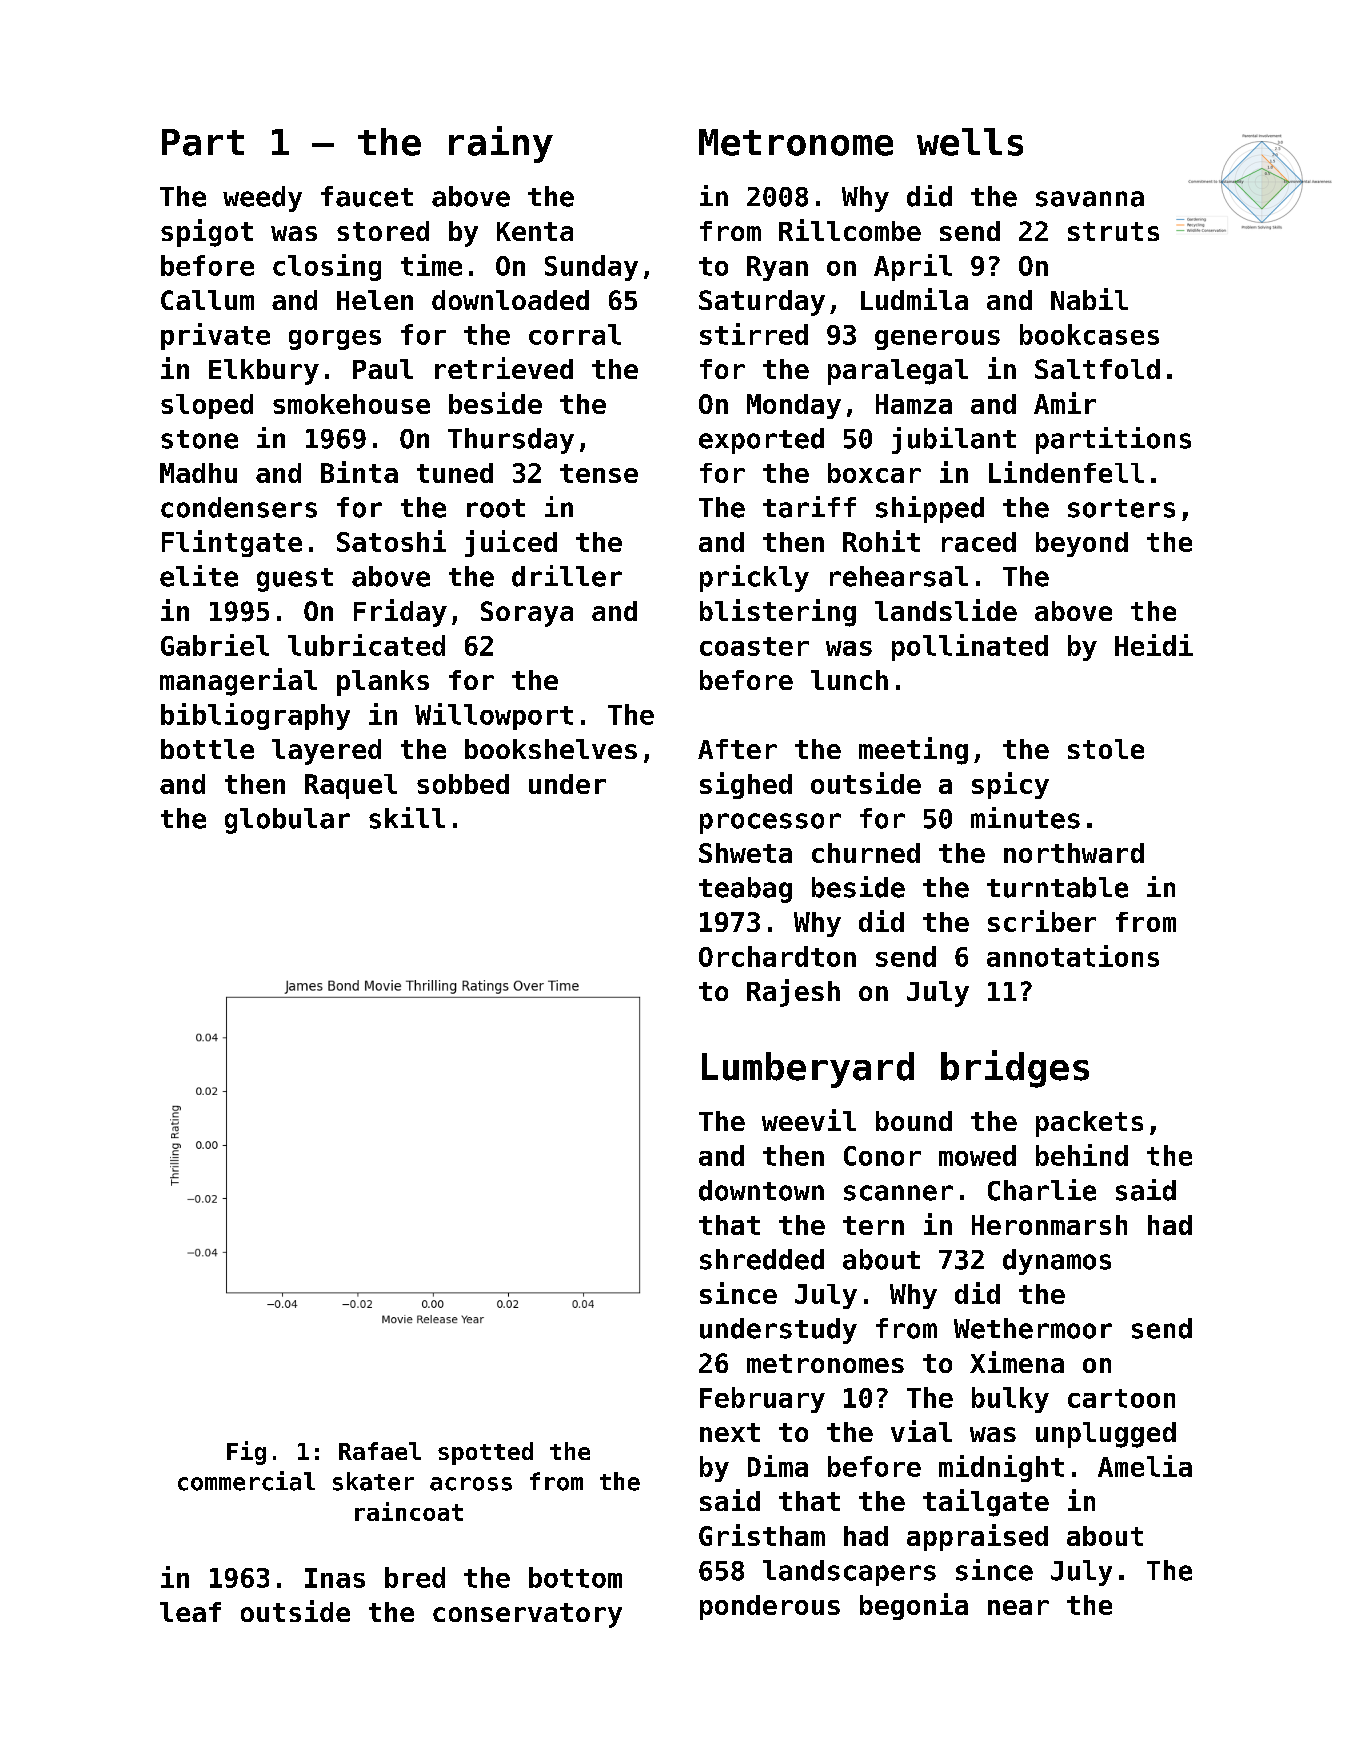 Image resolution: width=1355 pixels, height=1754 pixels. What do you see at coordinates (246, 1481) in the screenshot?
I see `commercial` at bounding box center [246, 1481].
